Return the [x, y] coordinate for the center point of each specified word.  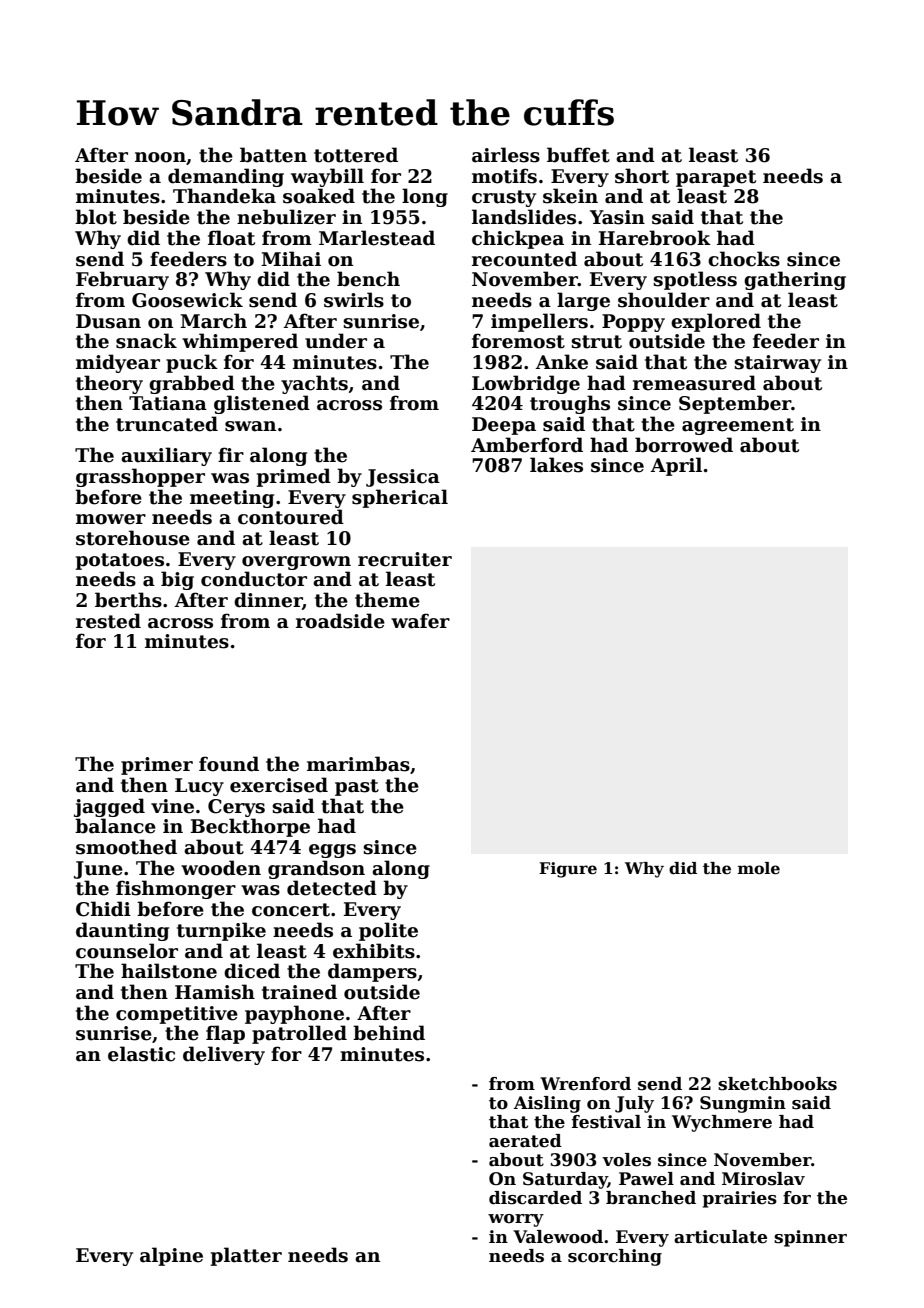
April [676, 466]
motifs [504, 176]
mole [759, 868]
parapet [716, 178]
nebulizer [286, 217]
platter [246, 1256]
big [177, 580]
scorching [615, 1257]
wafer [420, 621]
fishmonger [176, 889]
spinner [810, 1238]
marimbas [358, 764]
